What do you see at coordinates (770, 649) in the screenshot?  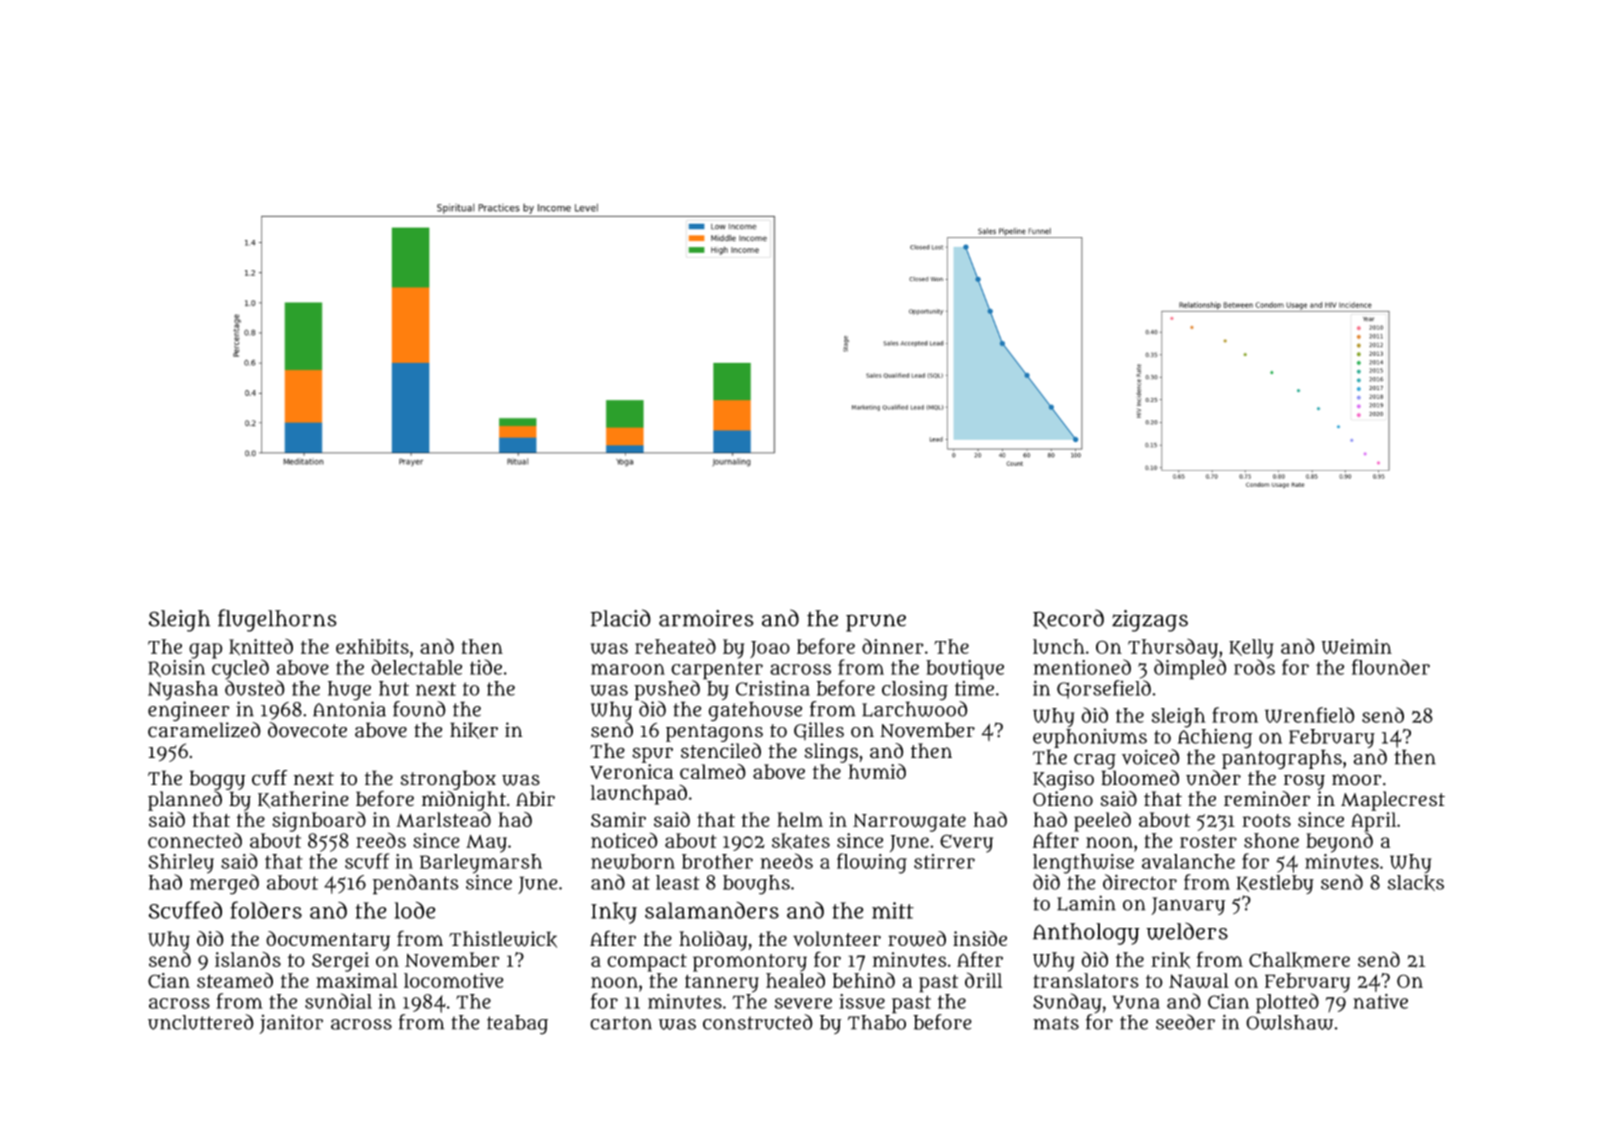 I see `Joao` at bounding box center [770, 649].
